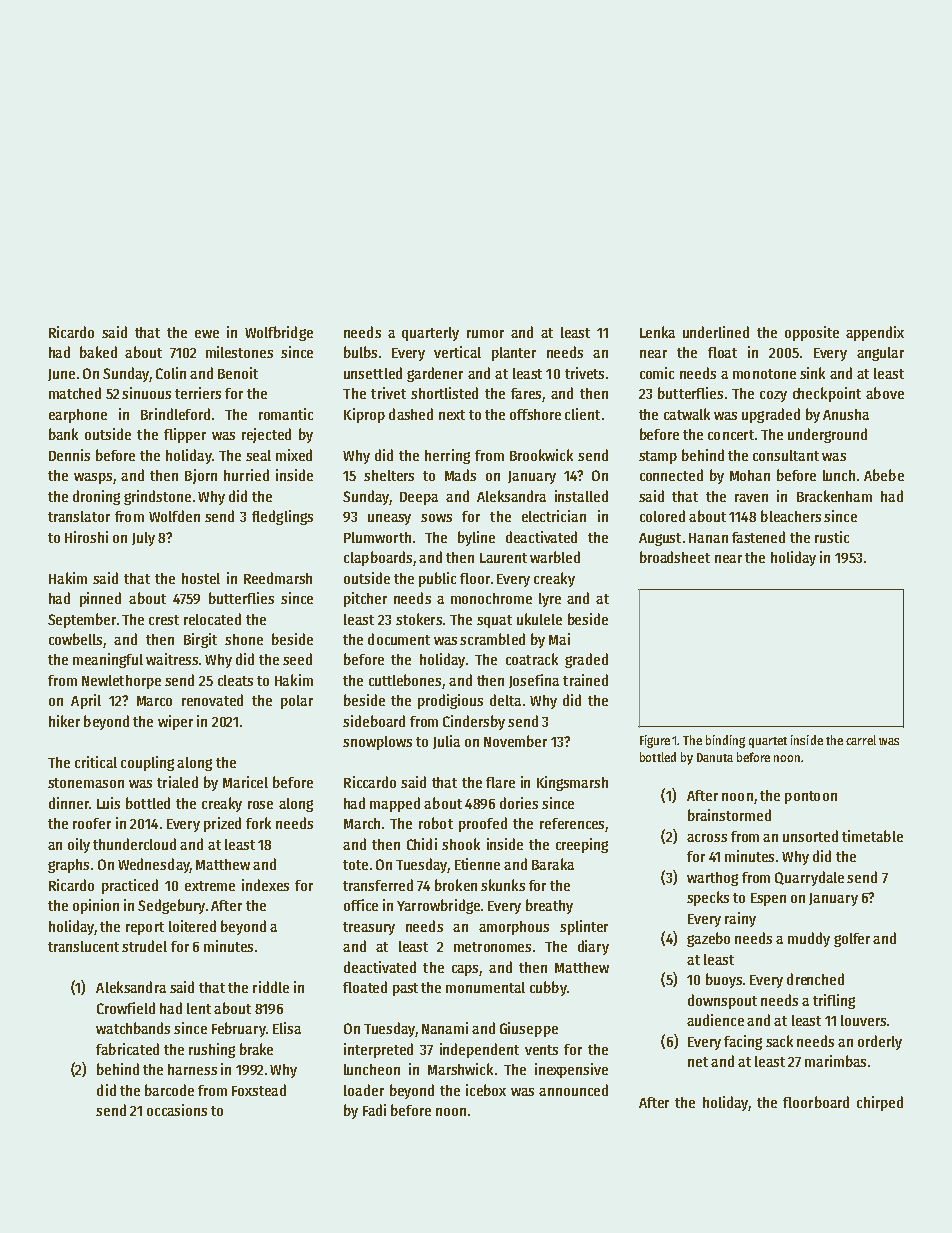 This document has width=952, height=1233. I want to click on ewe, so click(207, 334).
